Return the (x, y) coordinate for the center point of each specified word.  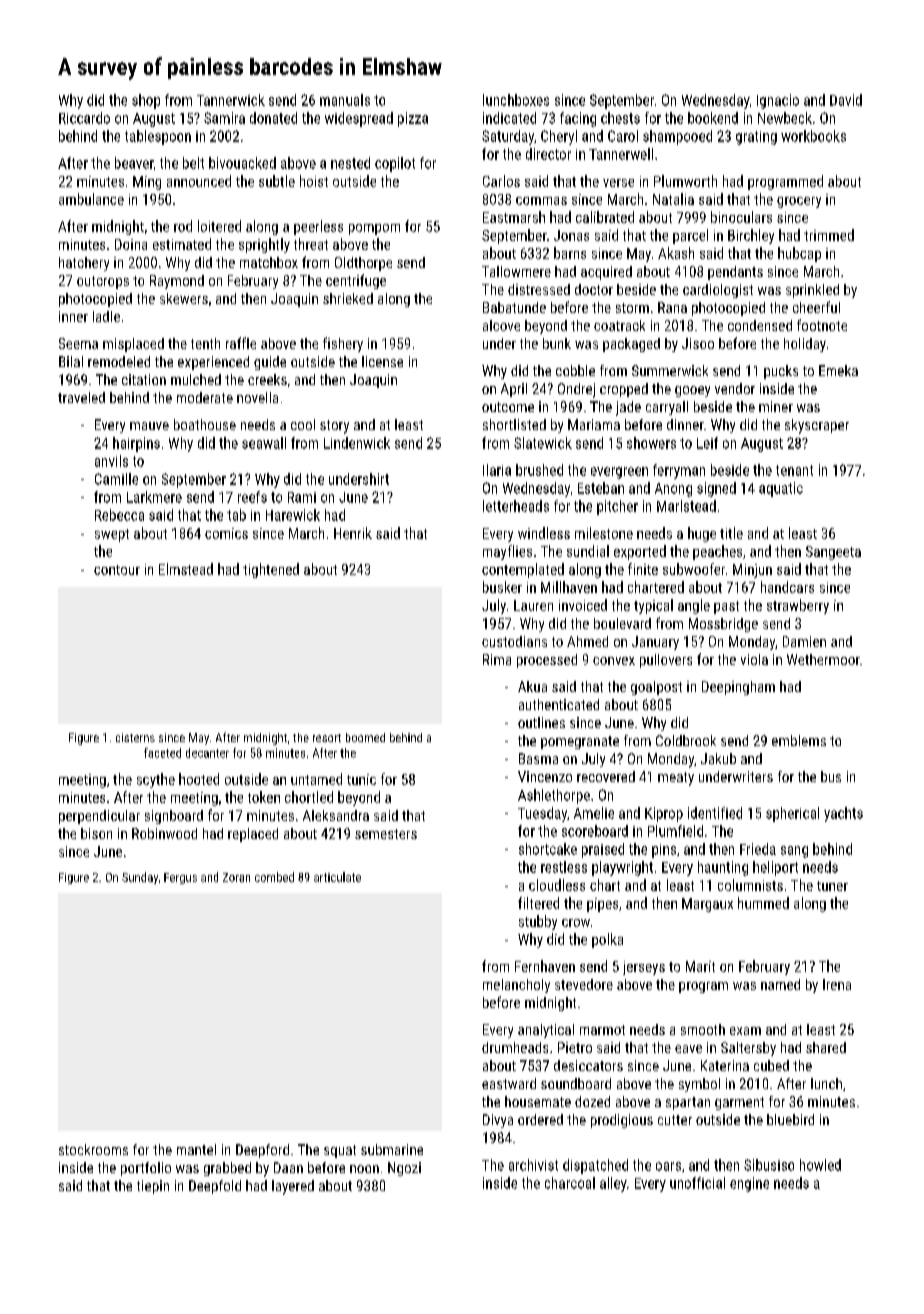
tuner (832, 886)
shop (146, 101)
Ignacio (778, 101)
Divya (498, 1121)
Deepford (262, 1151)
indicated (509, 118)
